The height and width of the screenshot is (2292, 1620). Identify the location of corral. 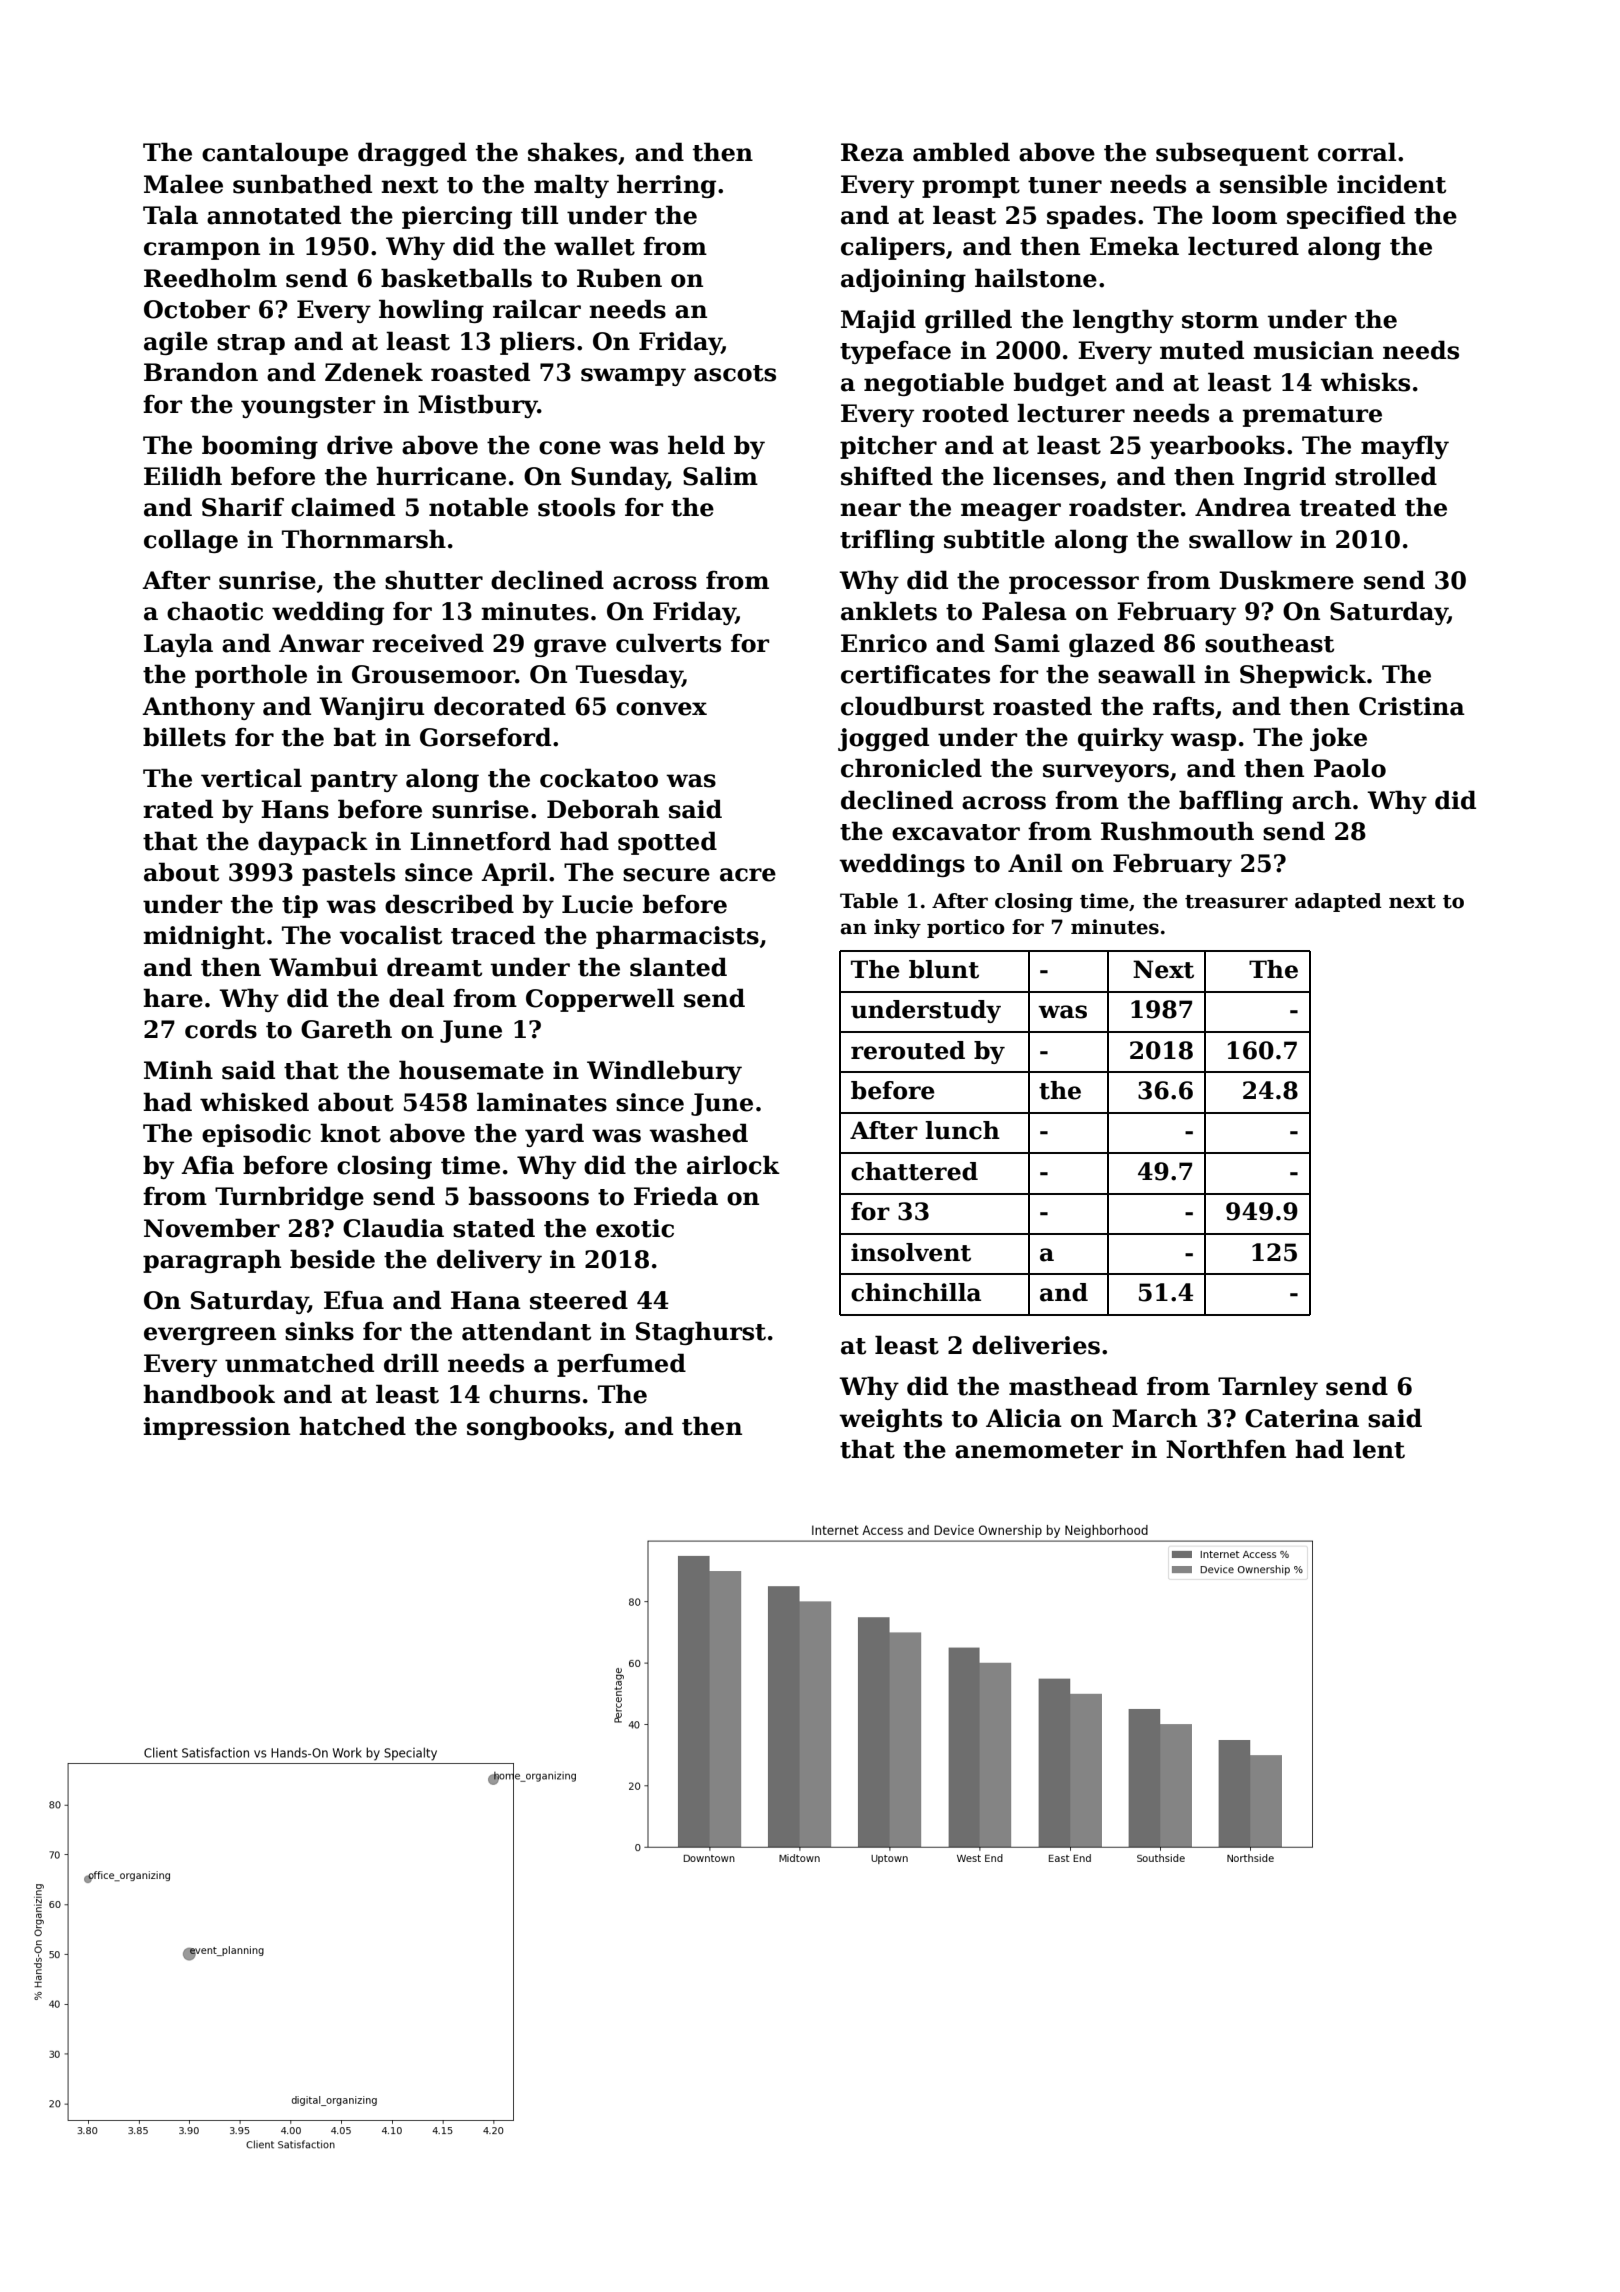
(1357, 152).
